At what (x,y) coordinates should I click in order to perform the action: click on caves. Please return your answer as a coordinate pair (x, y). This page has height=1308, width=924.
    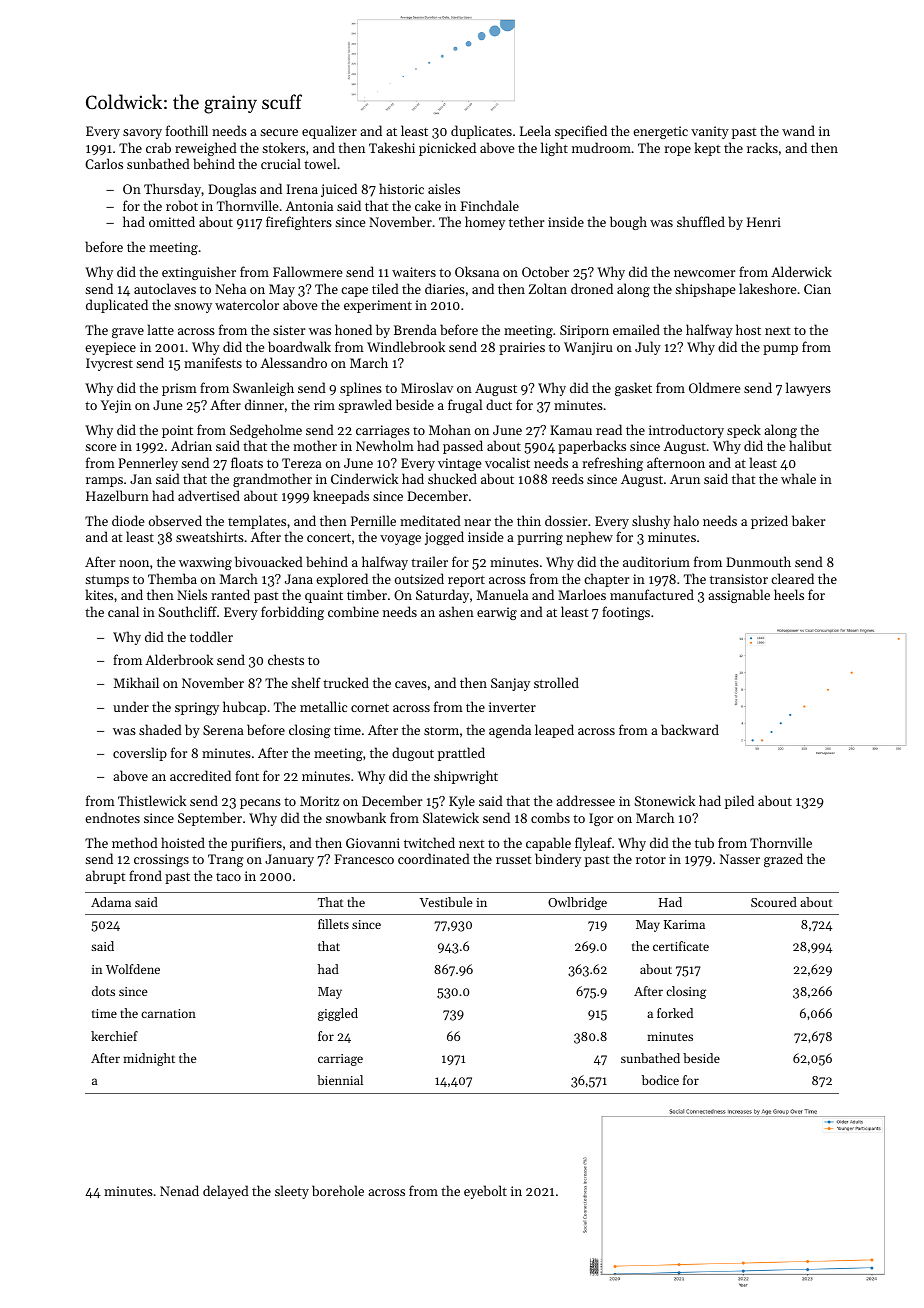
    Looking at the image, I should click on (411, 684).
